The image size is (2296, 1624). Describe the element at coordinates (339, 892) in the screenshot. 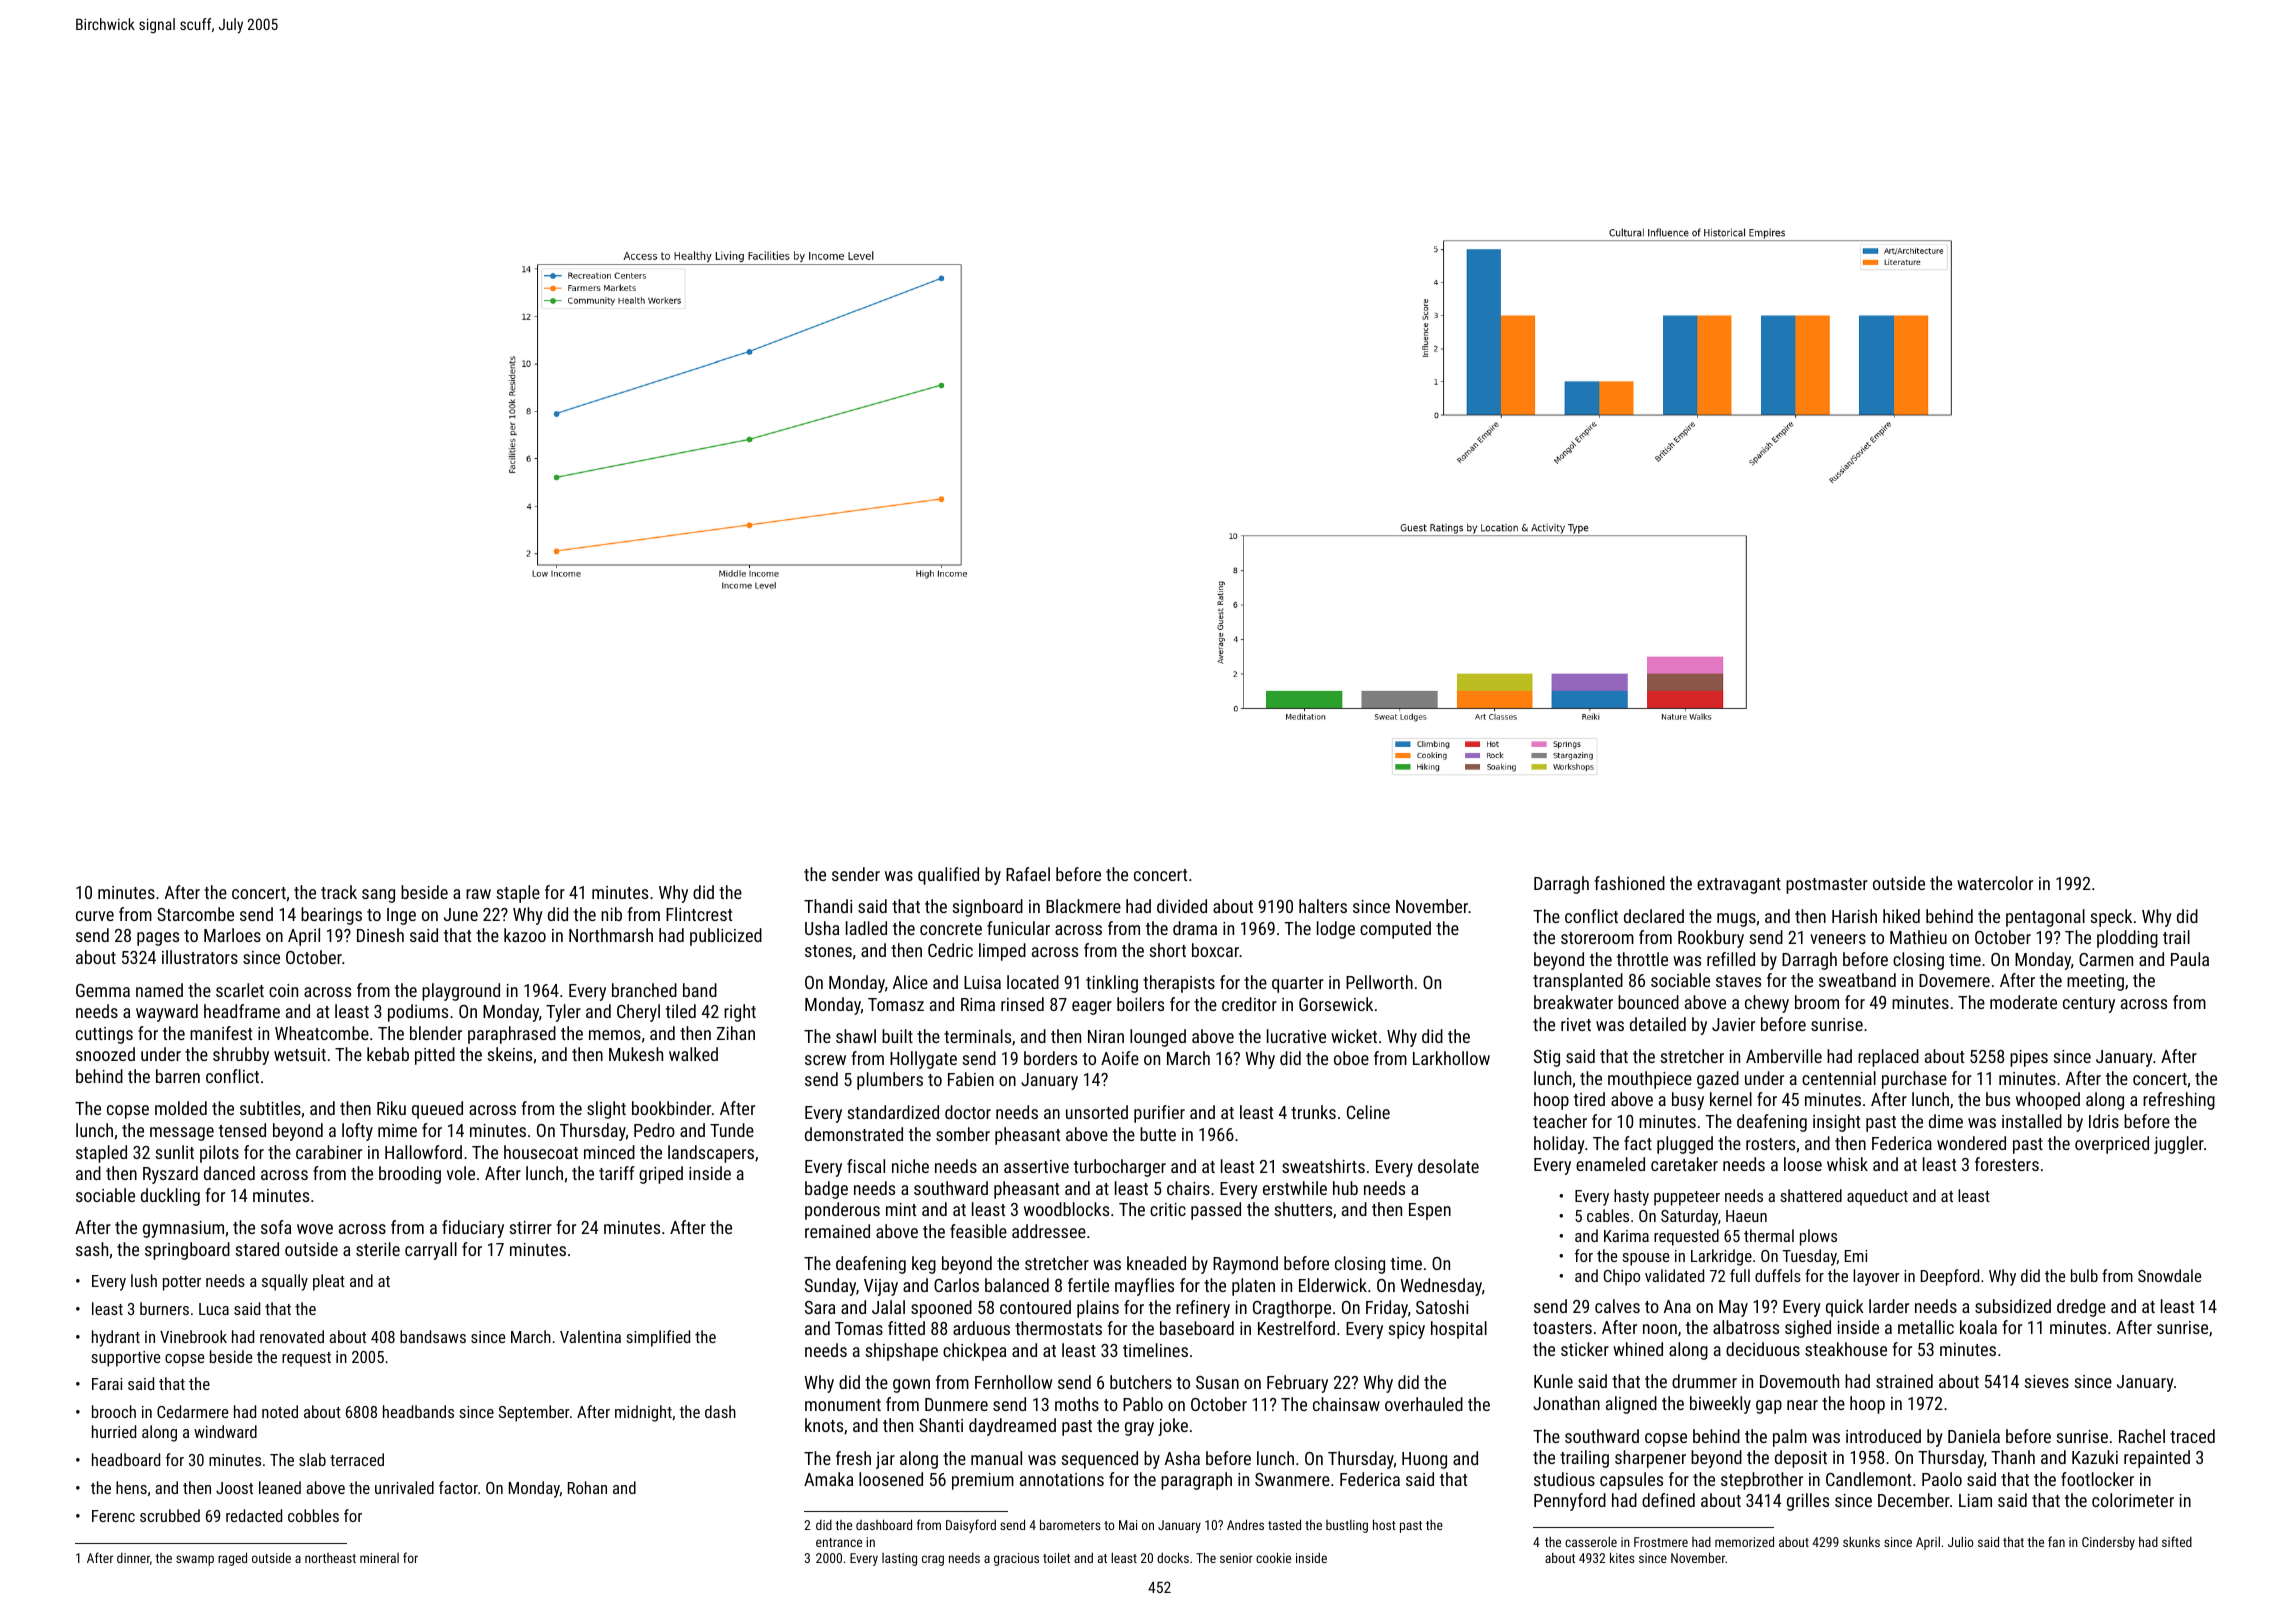

I see `track` at that location.
